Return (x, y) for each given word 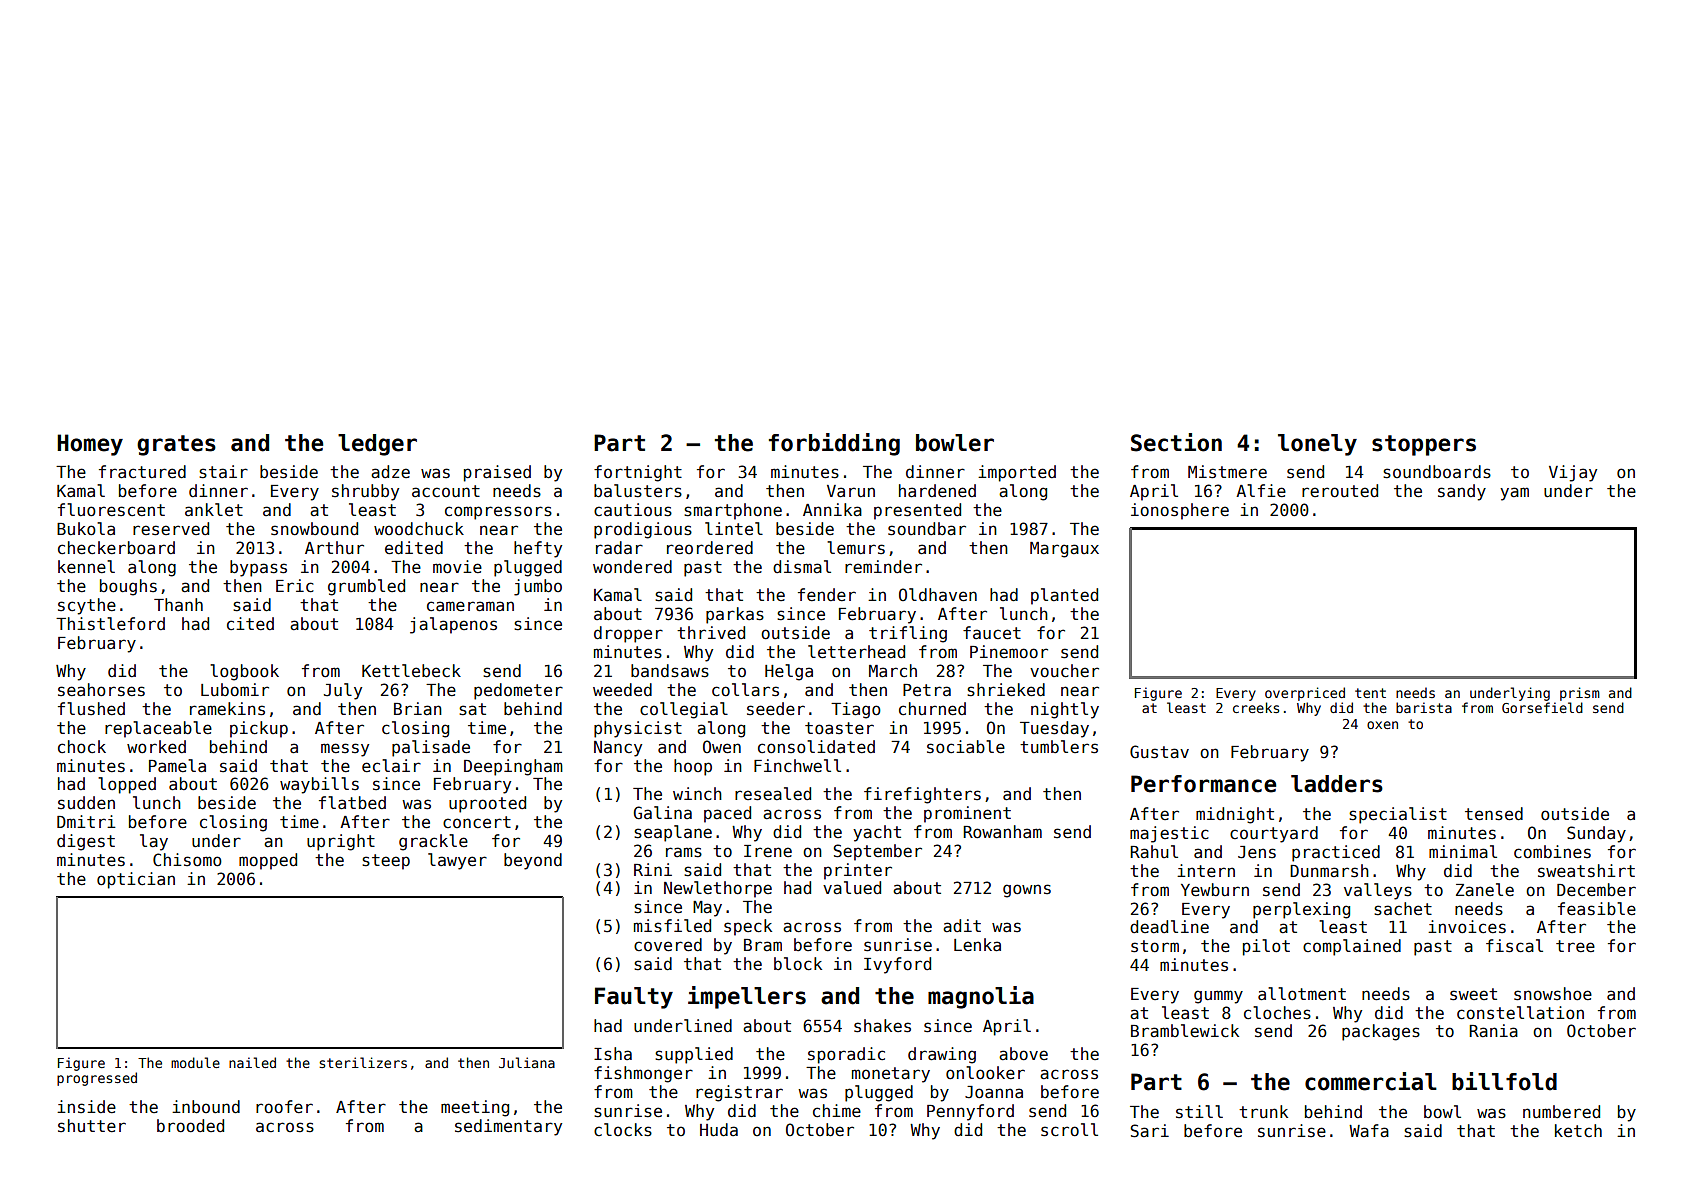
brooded (190, 1126)
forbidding (834, 444)
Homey (90, 445)
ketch (1578, 1131)
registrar (739, 1093)
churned (932, 709)
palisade (431, 748)
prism (1580, 694)
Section (1176, 442)
